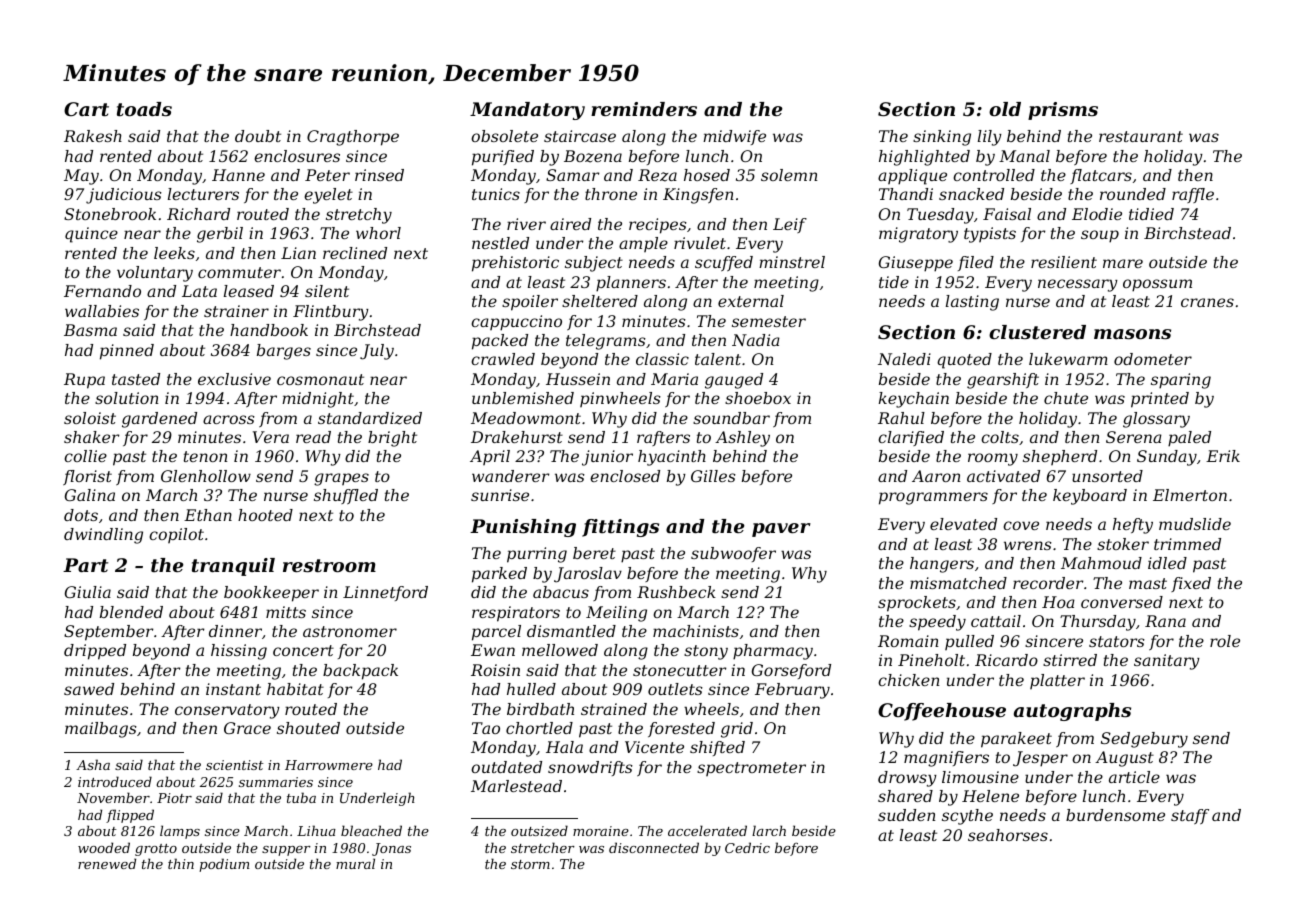 This image has width=1308, height=924. What do you see at coordinates (769, 321) in the image?
I see `semester` at bounding box center [769, 321].
